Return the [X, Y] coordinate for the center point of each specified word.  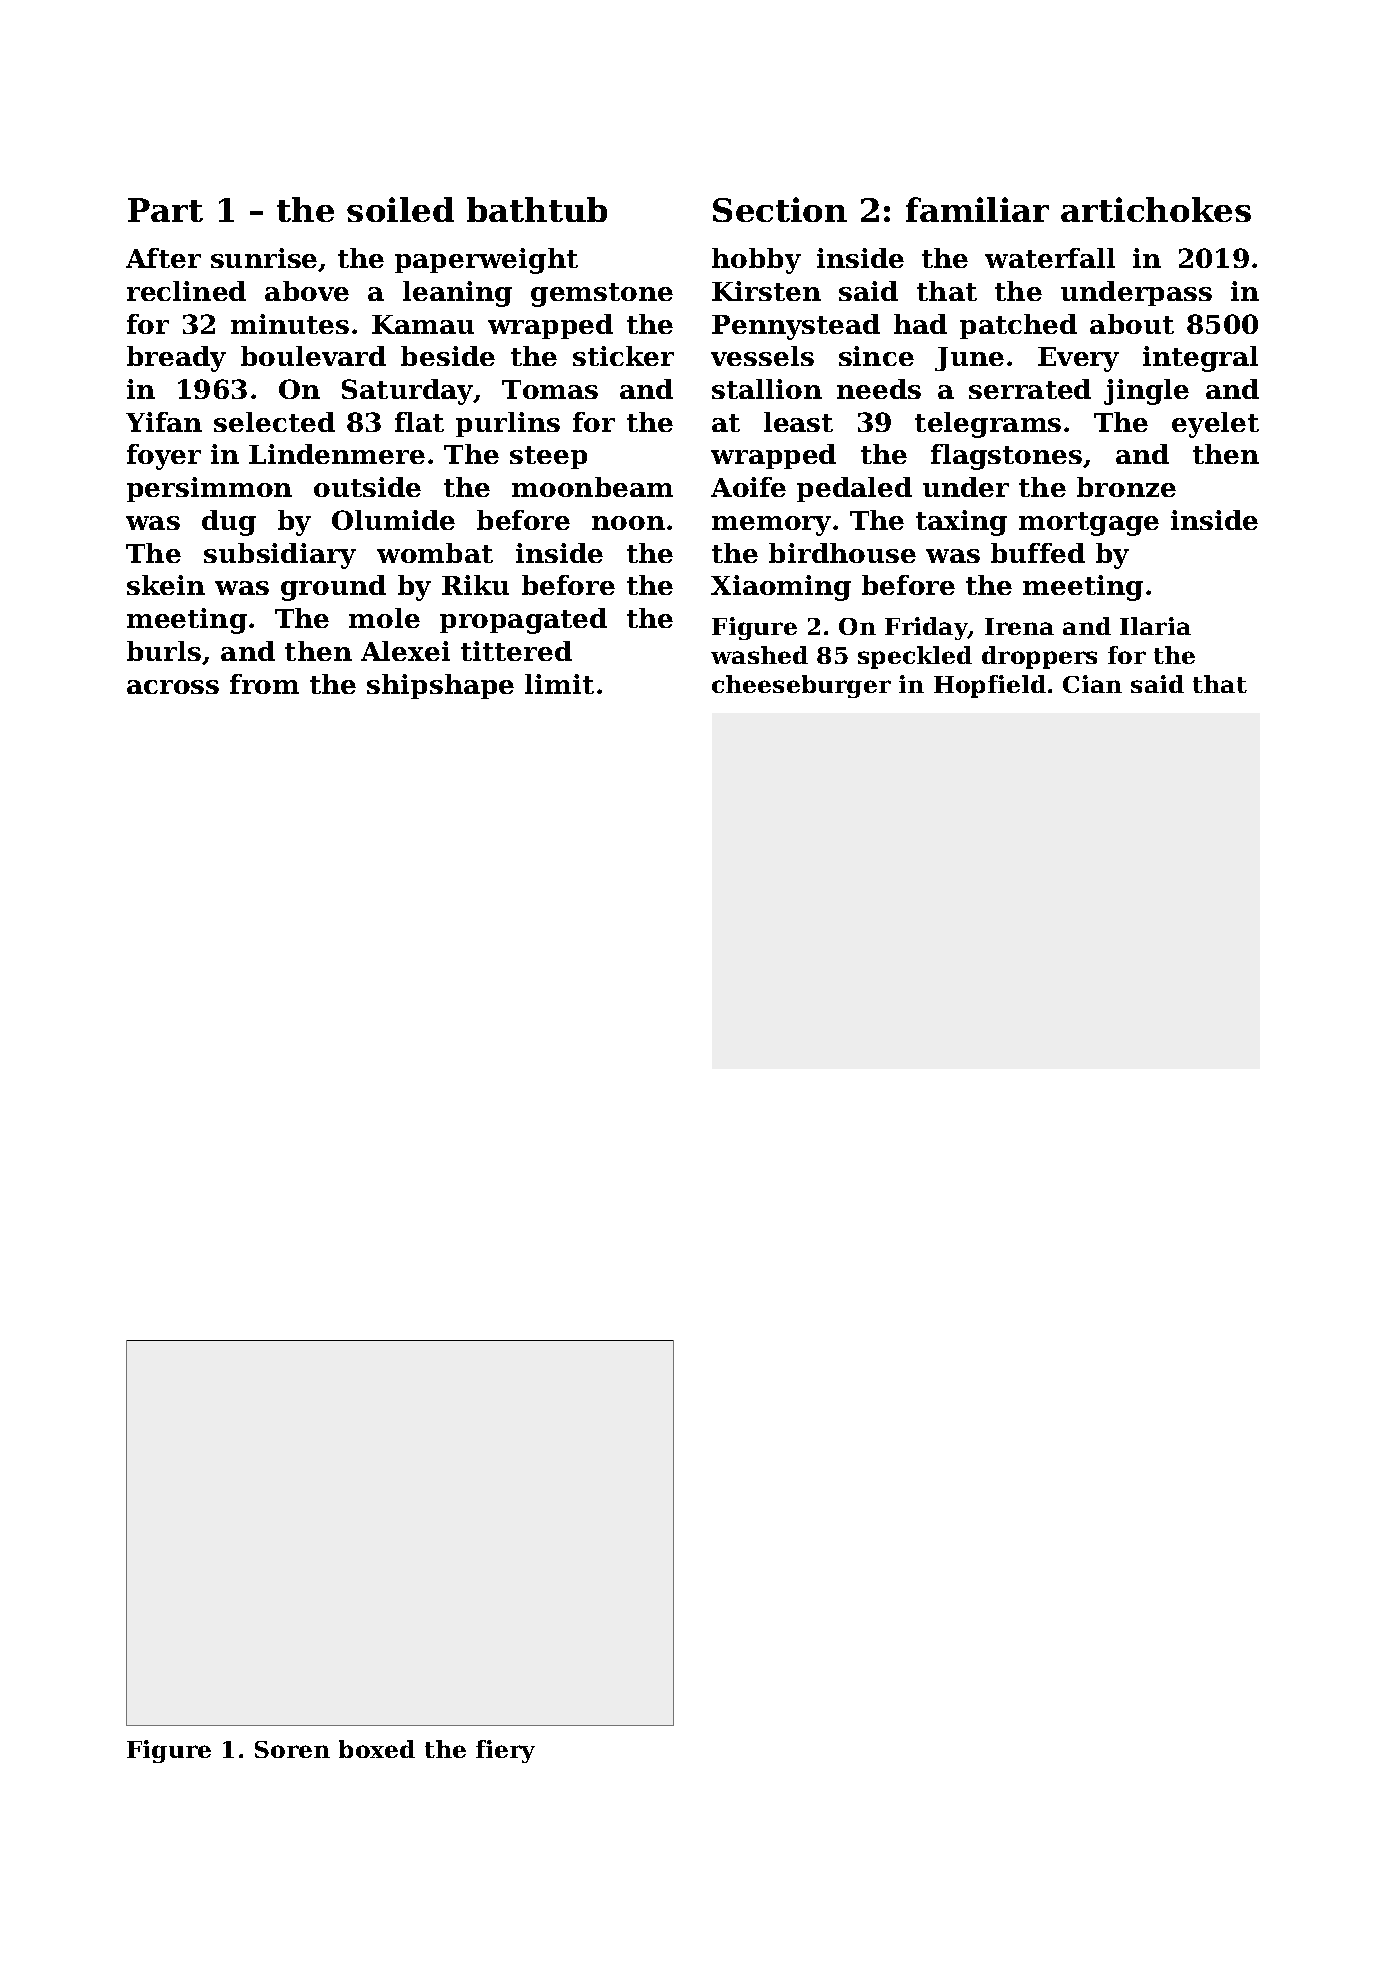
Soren [292, 1749]
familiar [977, 209]
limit [559, 684]
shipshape [440, 686]
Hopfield [990, 686]
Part [165, 210]
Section [780, 209]
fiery [505, 1751]
